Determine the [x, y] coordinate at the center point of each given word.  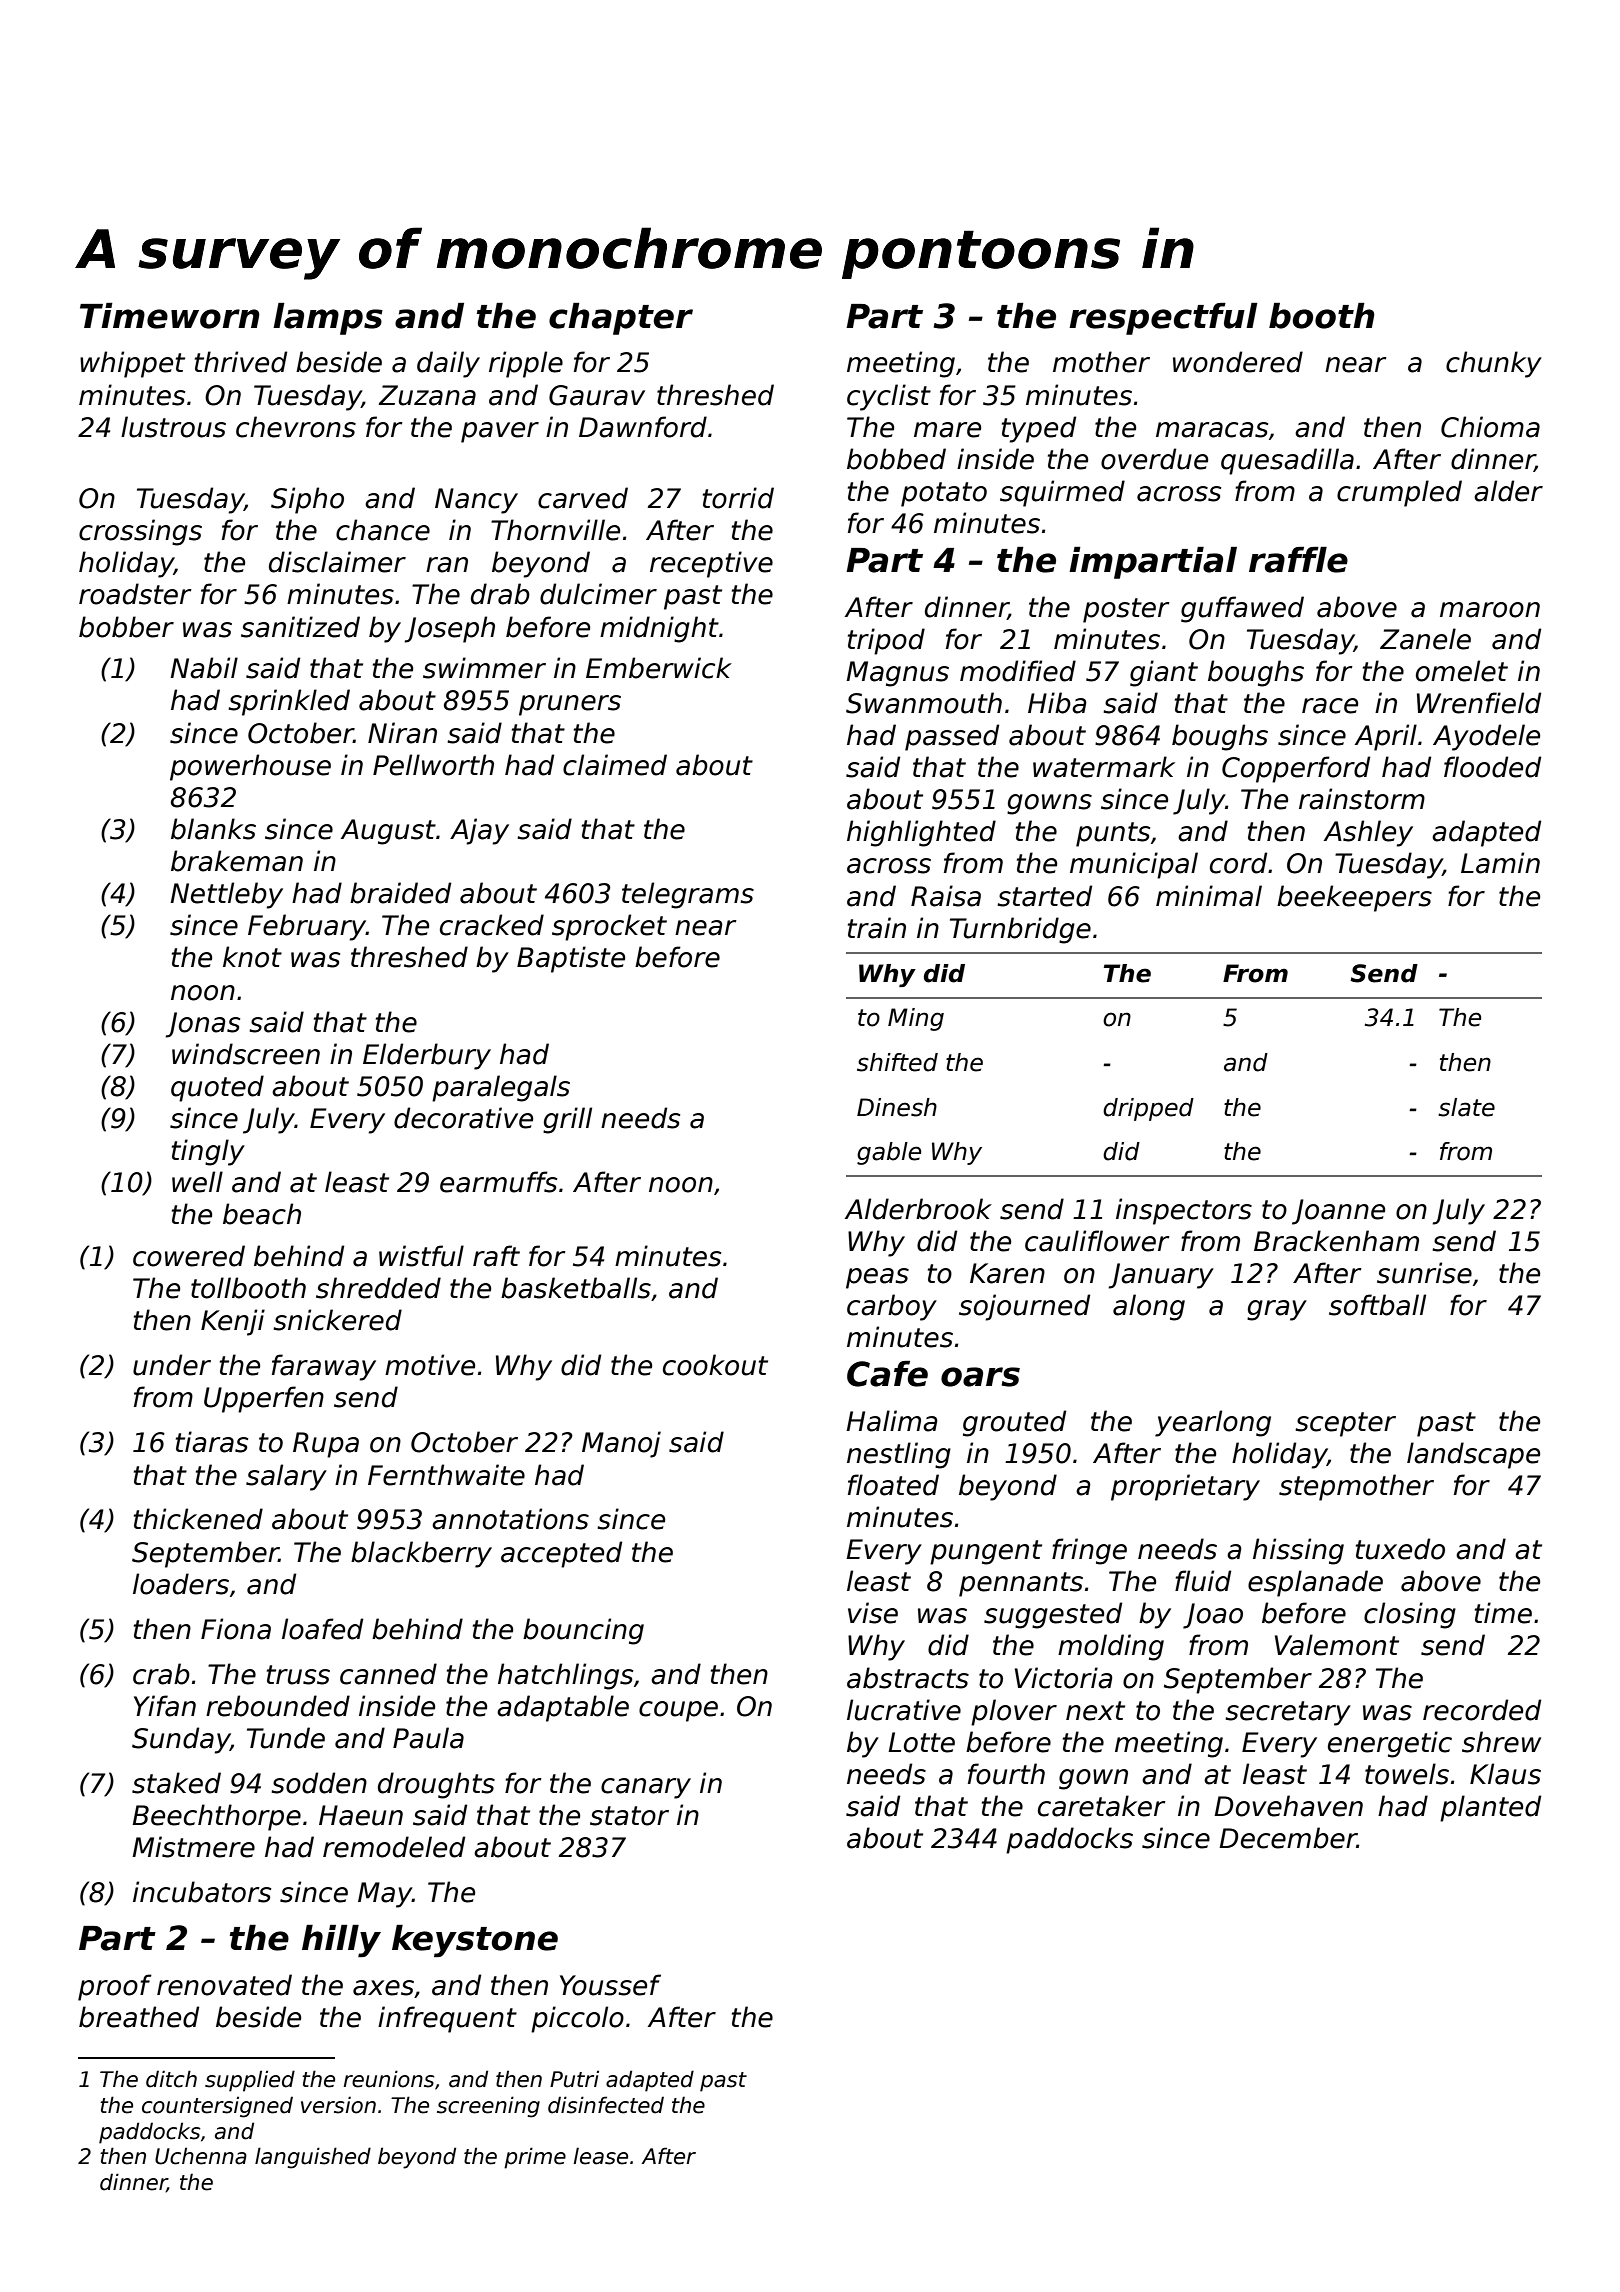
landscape [1473, 1455]
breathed [139, 2017]
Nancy [476, 501]
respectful [1163, 319]
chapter [621, 319]
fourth [1006, 1774]
